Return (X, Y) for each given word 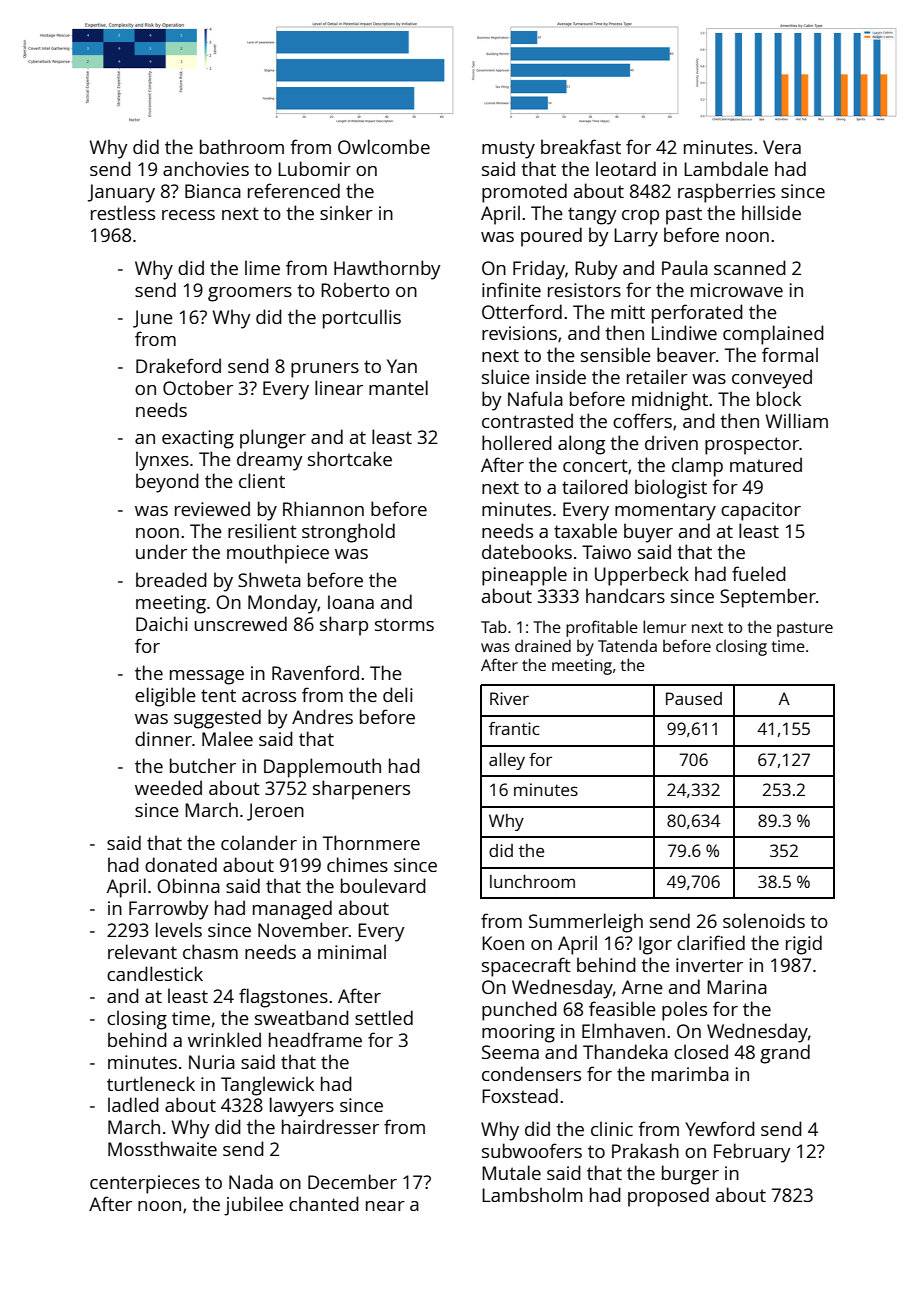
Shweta (269, 579)
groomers (250, 294)
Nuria (212, 1062)
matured (766, 464)
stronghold (348, 533)
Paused (694, 698)
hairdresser (330, 1126)
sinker (346, 212)
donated (181, 864)
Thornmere (371, 842)
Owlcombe (384, 146)
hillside (771, 212)
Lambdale (726, 168)
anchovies (206, 168)
